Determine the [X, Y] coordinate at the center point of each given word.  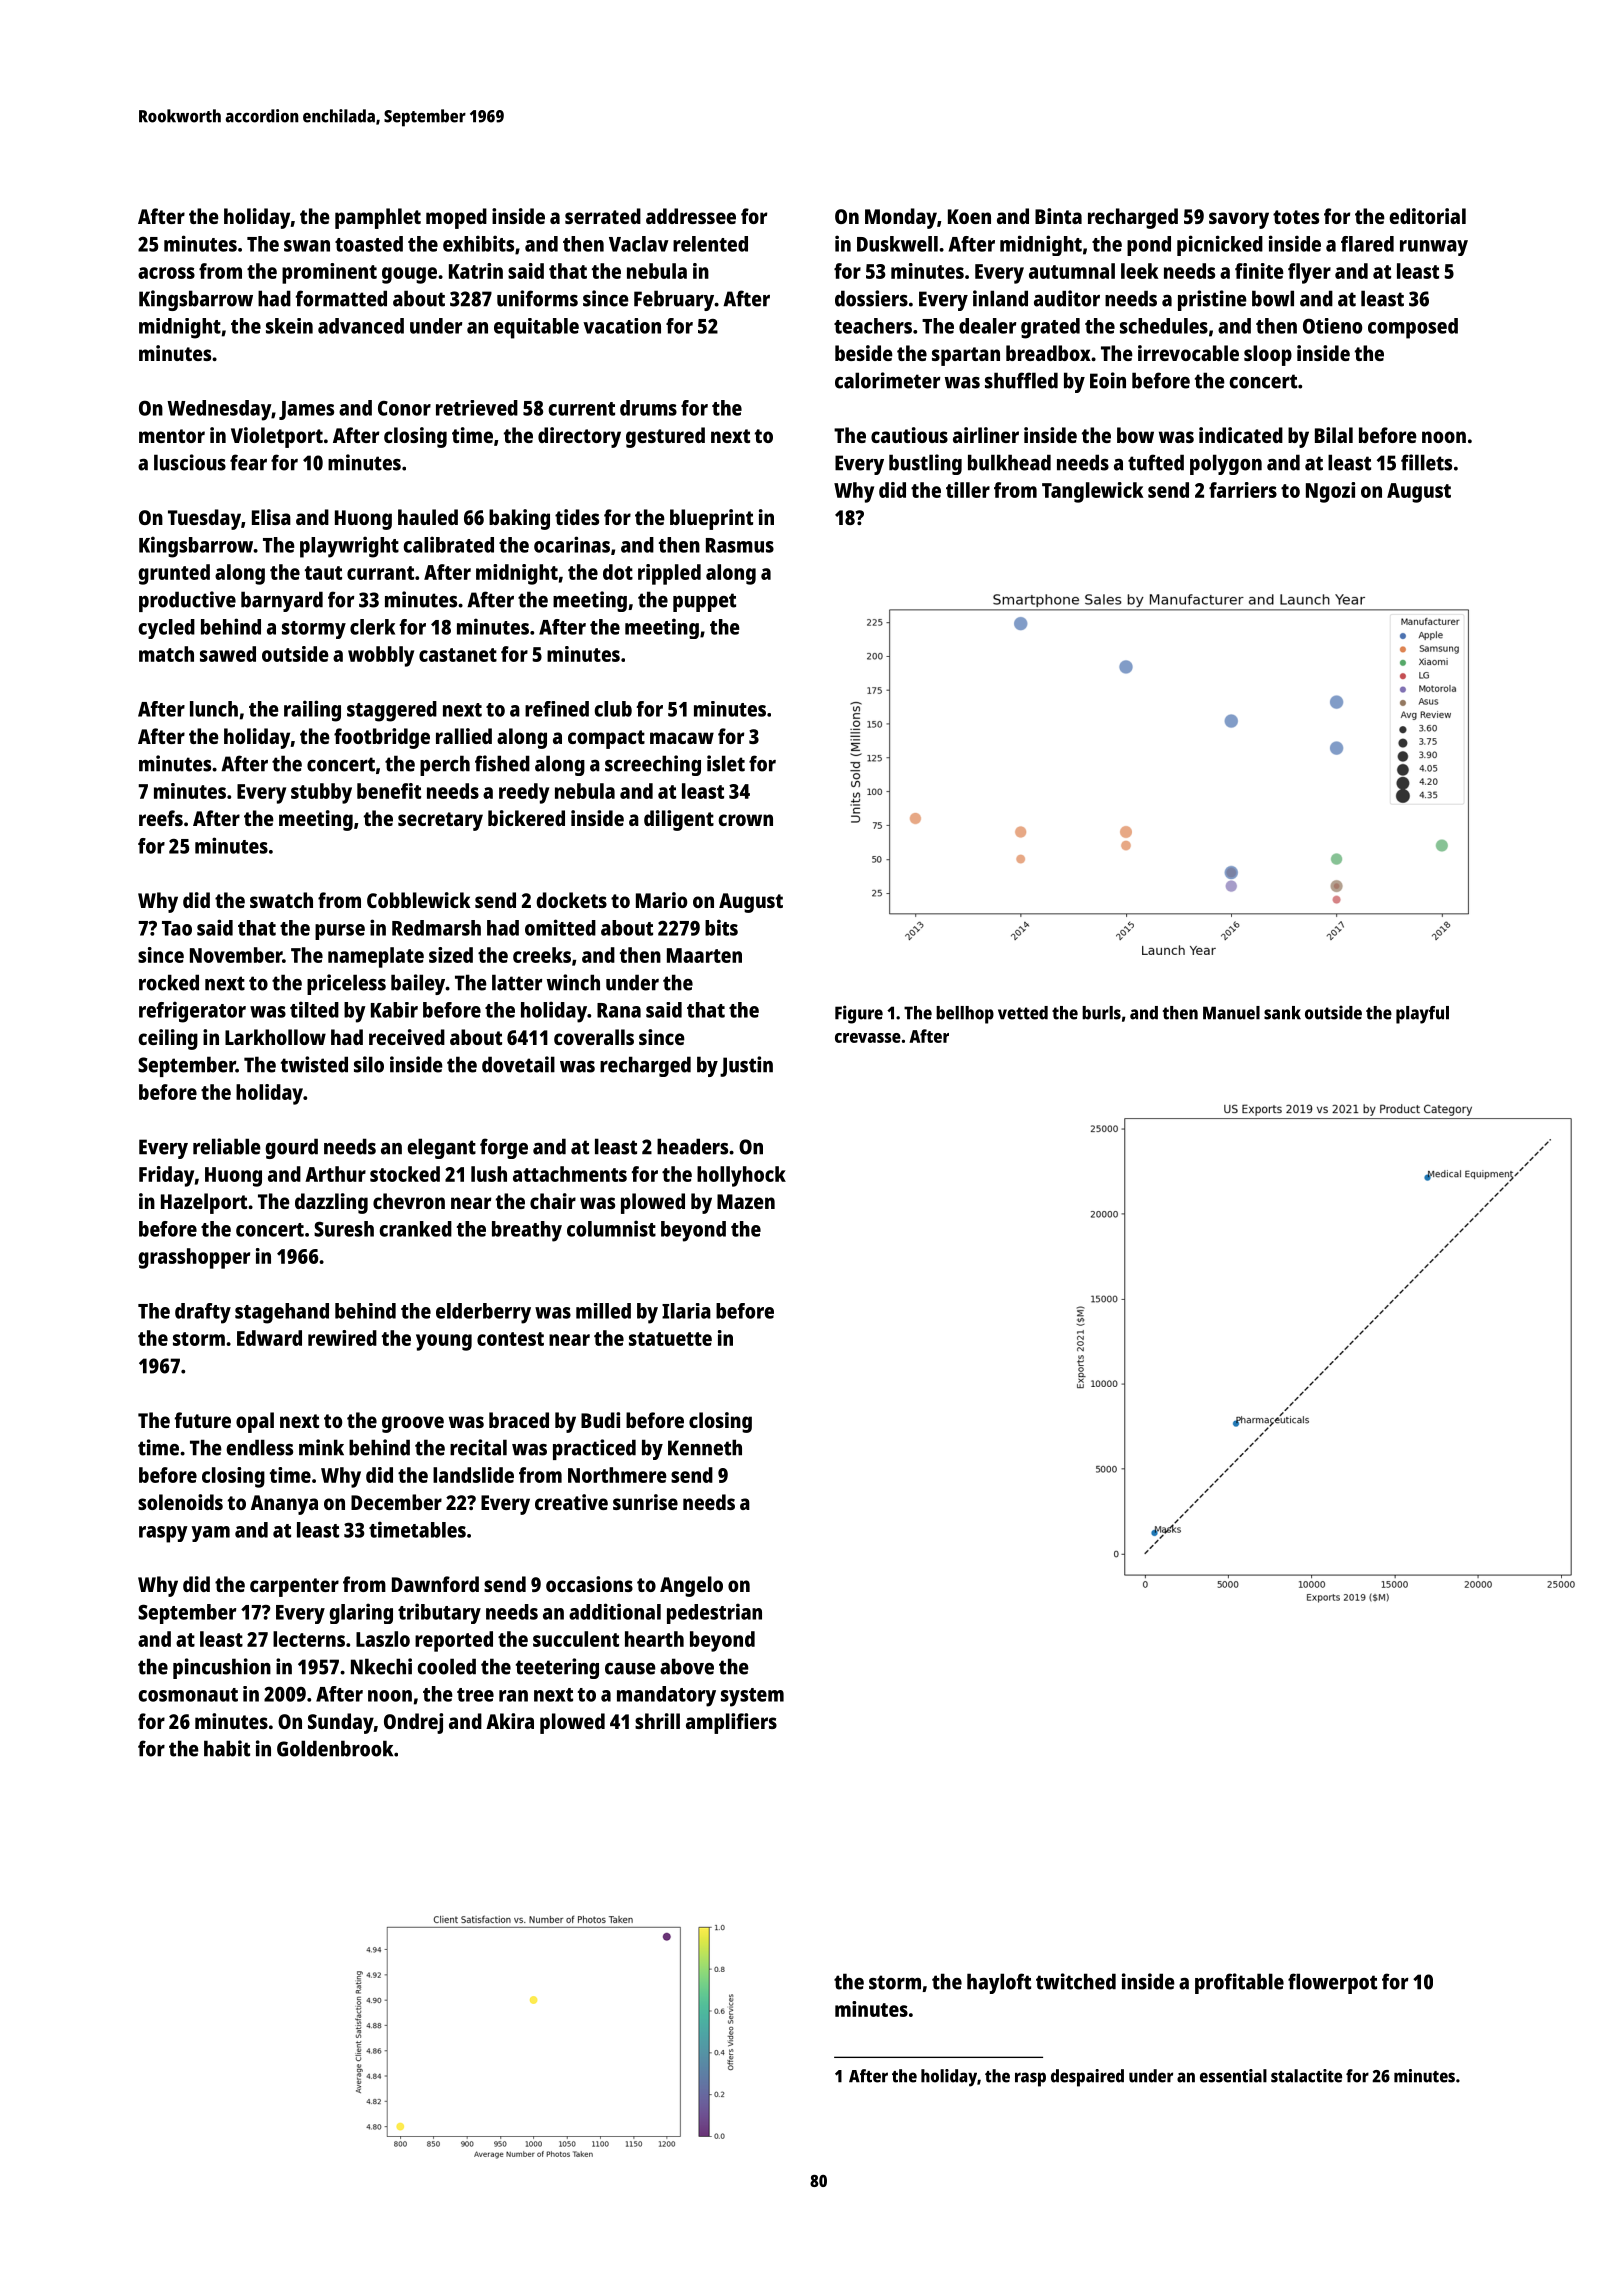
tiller [968, 490]
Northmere [617, 1475]
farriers [1243, 490]
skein [289, 326]
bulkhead [1009, 462]
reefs [161, 818]
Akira [510, 1721]
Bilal [1334, 435]
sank [1282, 1013]
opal [255, 1422]
